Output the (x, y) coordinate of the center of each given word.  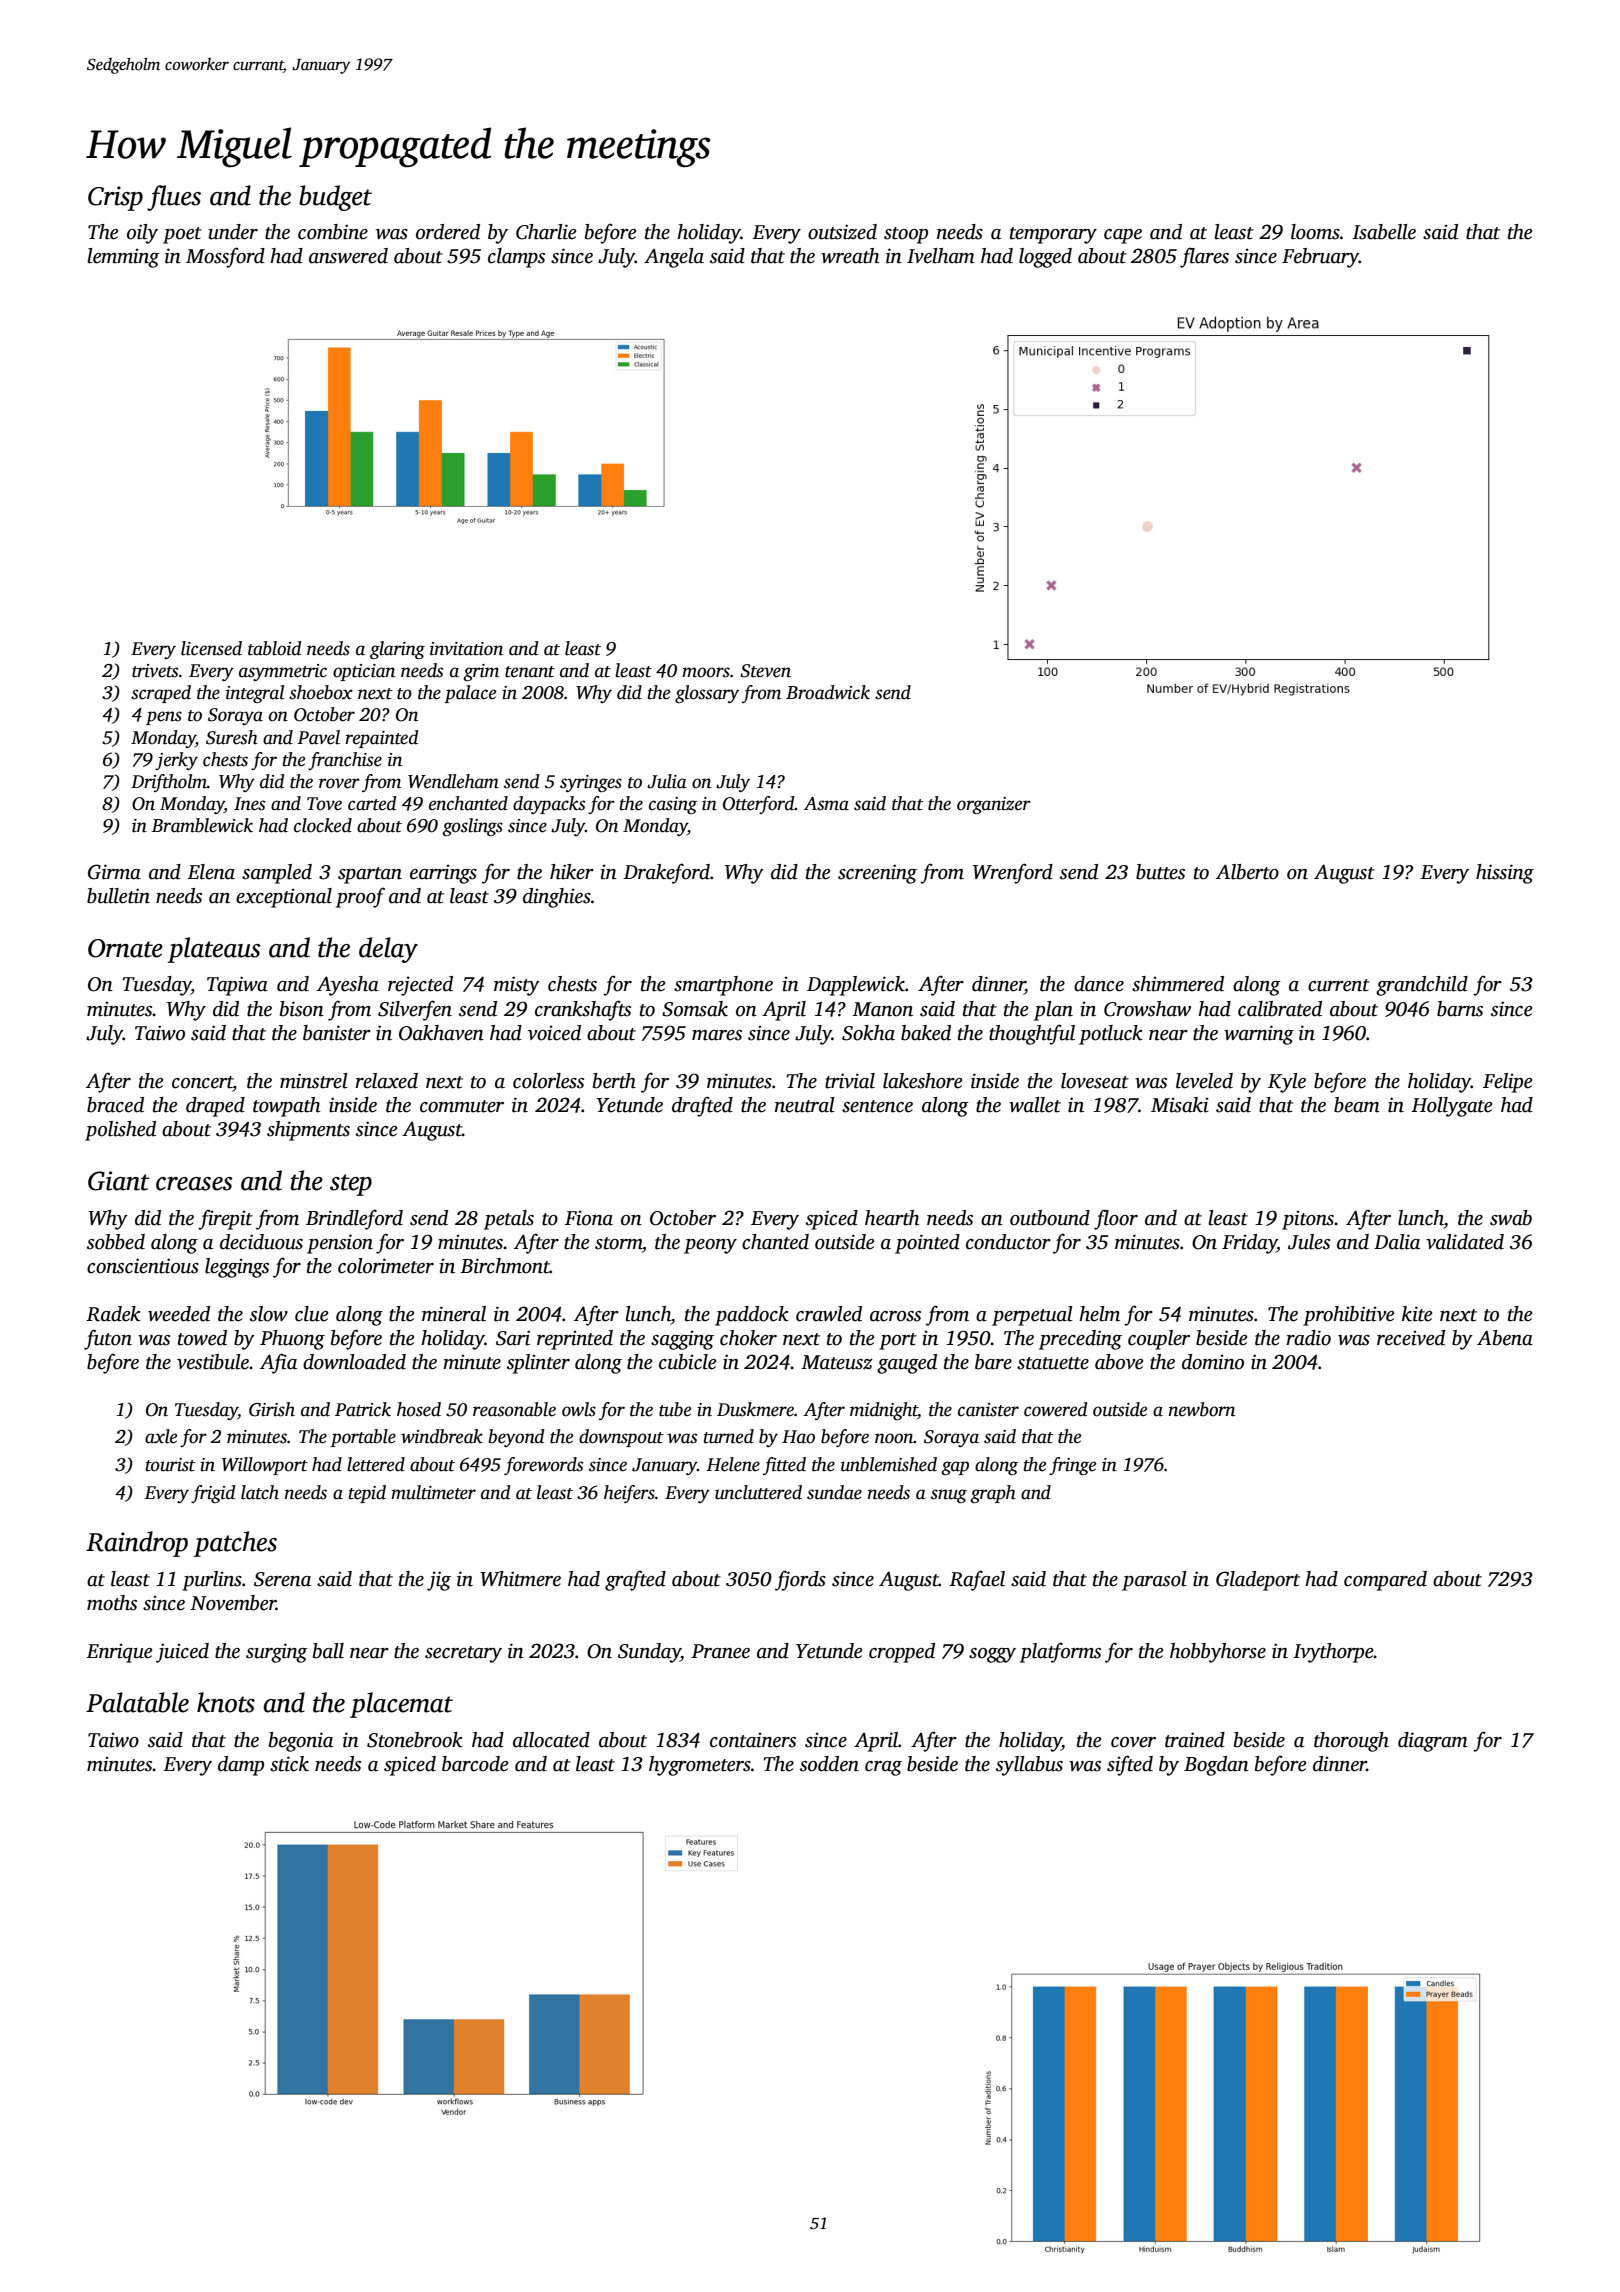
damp (241, 1766)
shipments (308, 1131)
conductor (1008, 1242)
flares (1204, 257)
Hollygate (1451, 1107)
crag (883, 1768)
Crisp (115, 198)
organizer (994, 805)
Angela (674, 258)
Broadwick (828, 692)
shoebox (321, 692)
